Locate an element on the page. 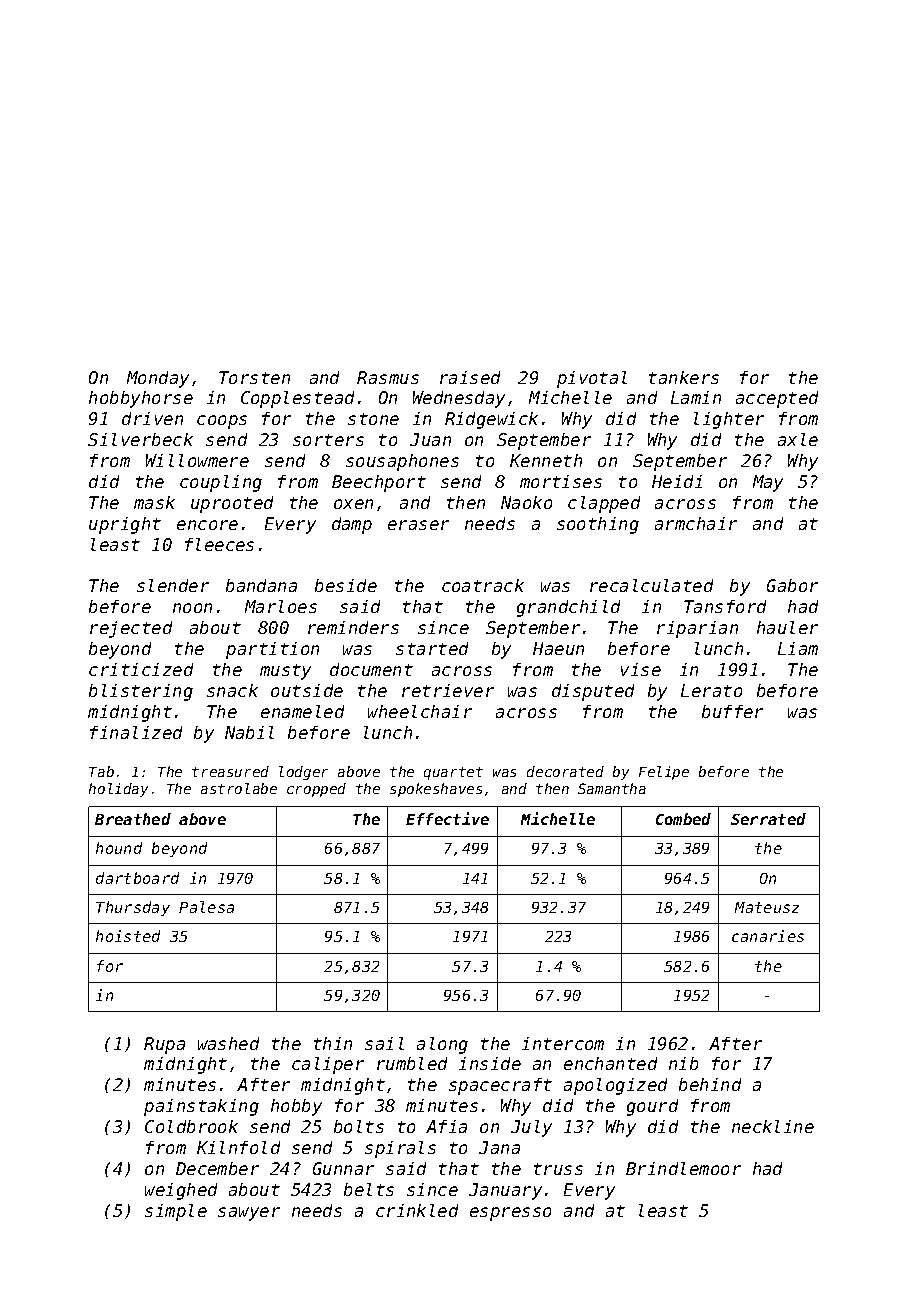  accepted is located at coordinates (777, 399).
